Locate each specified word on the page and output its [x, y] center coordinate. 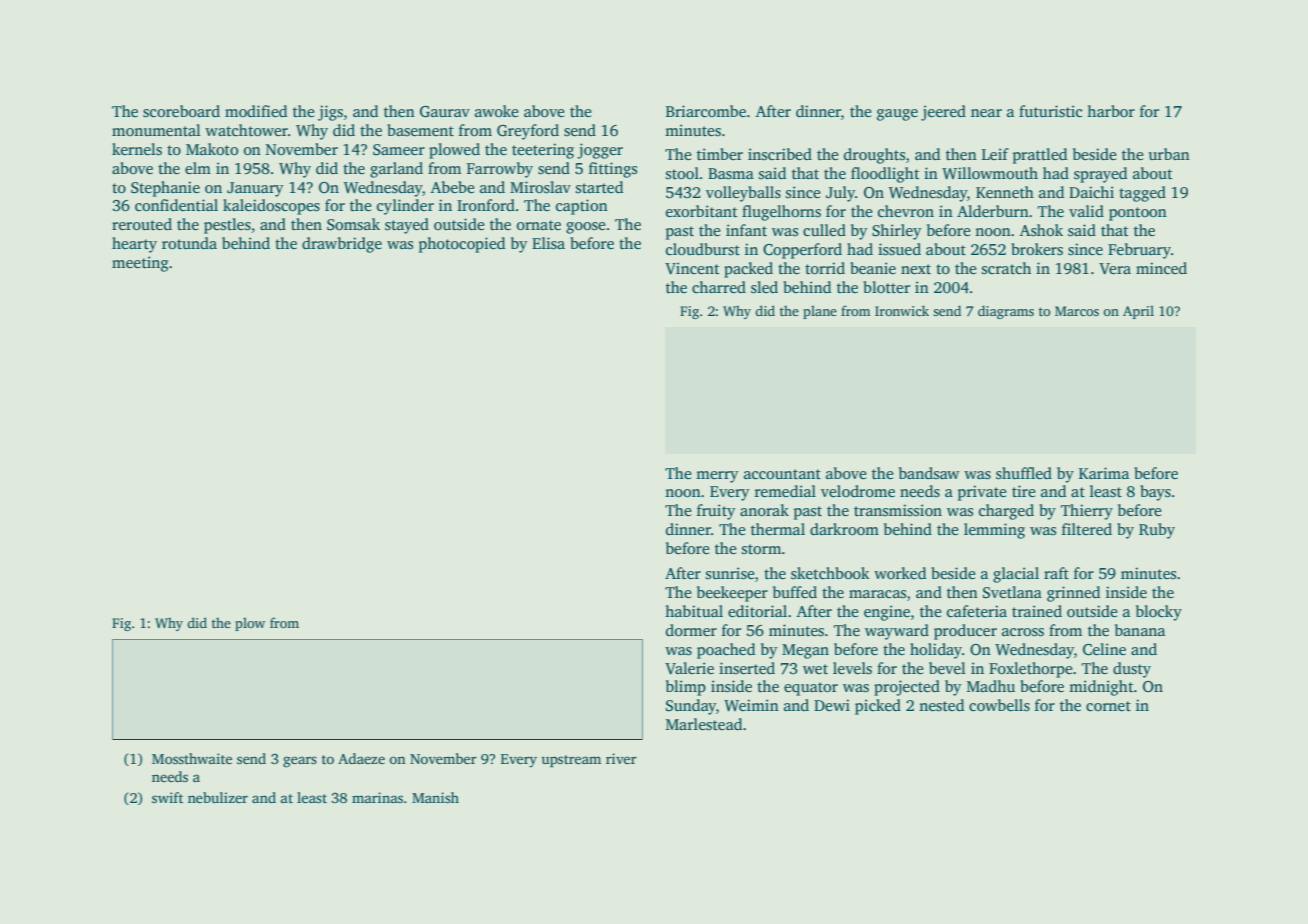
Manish [435, 797]
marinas [377, 797]
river [621, 758]
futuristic [1050, 111]
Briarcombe [706, 111]
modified [256, 111]
